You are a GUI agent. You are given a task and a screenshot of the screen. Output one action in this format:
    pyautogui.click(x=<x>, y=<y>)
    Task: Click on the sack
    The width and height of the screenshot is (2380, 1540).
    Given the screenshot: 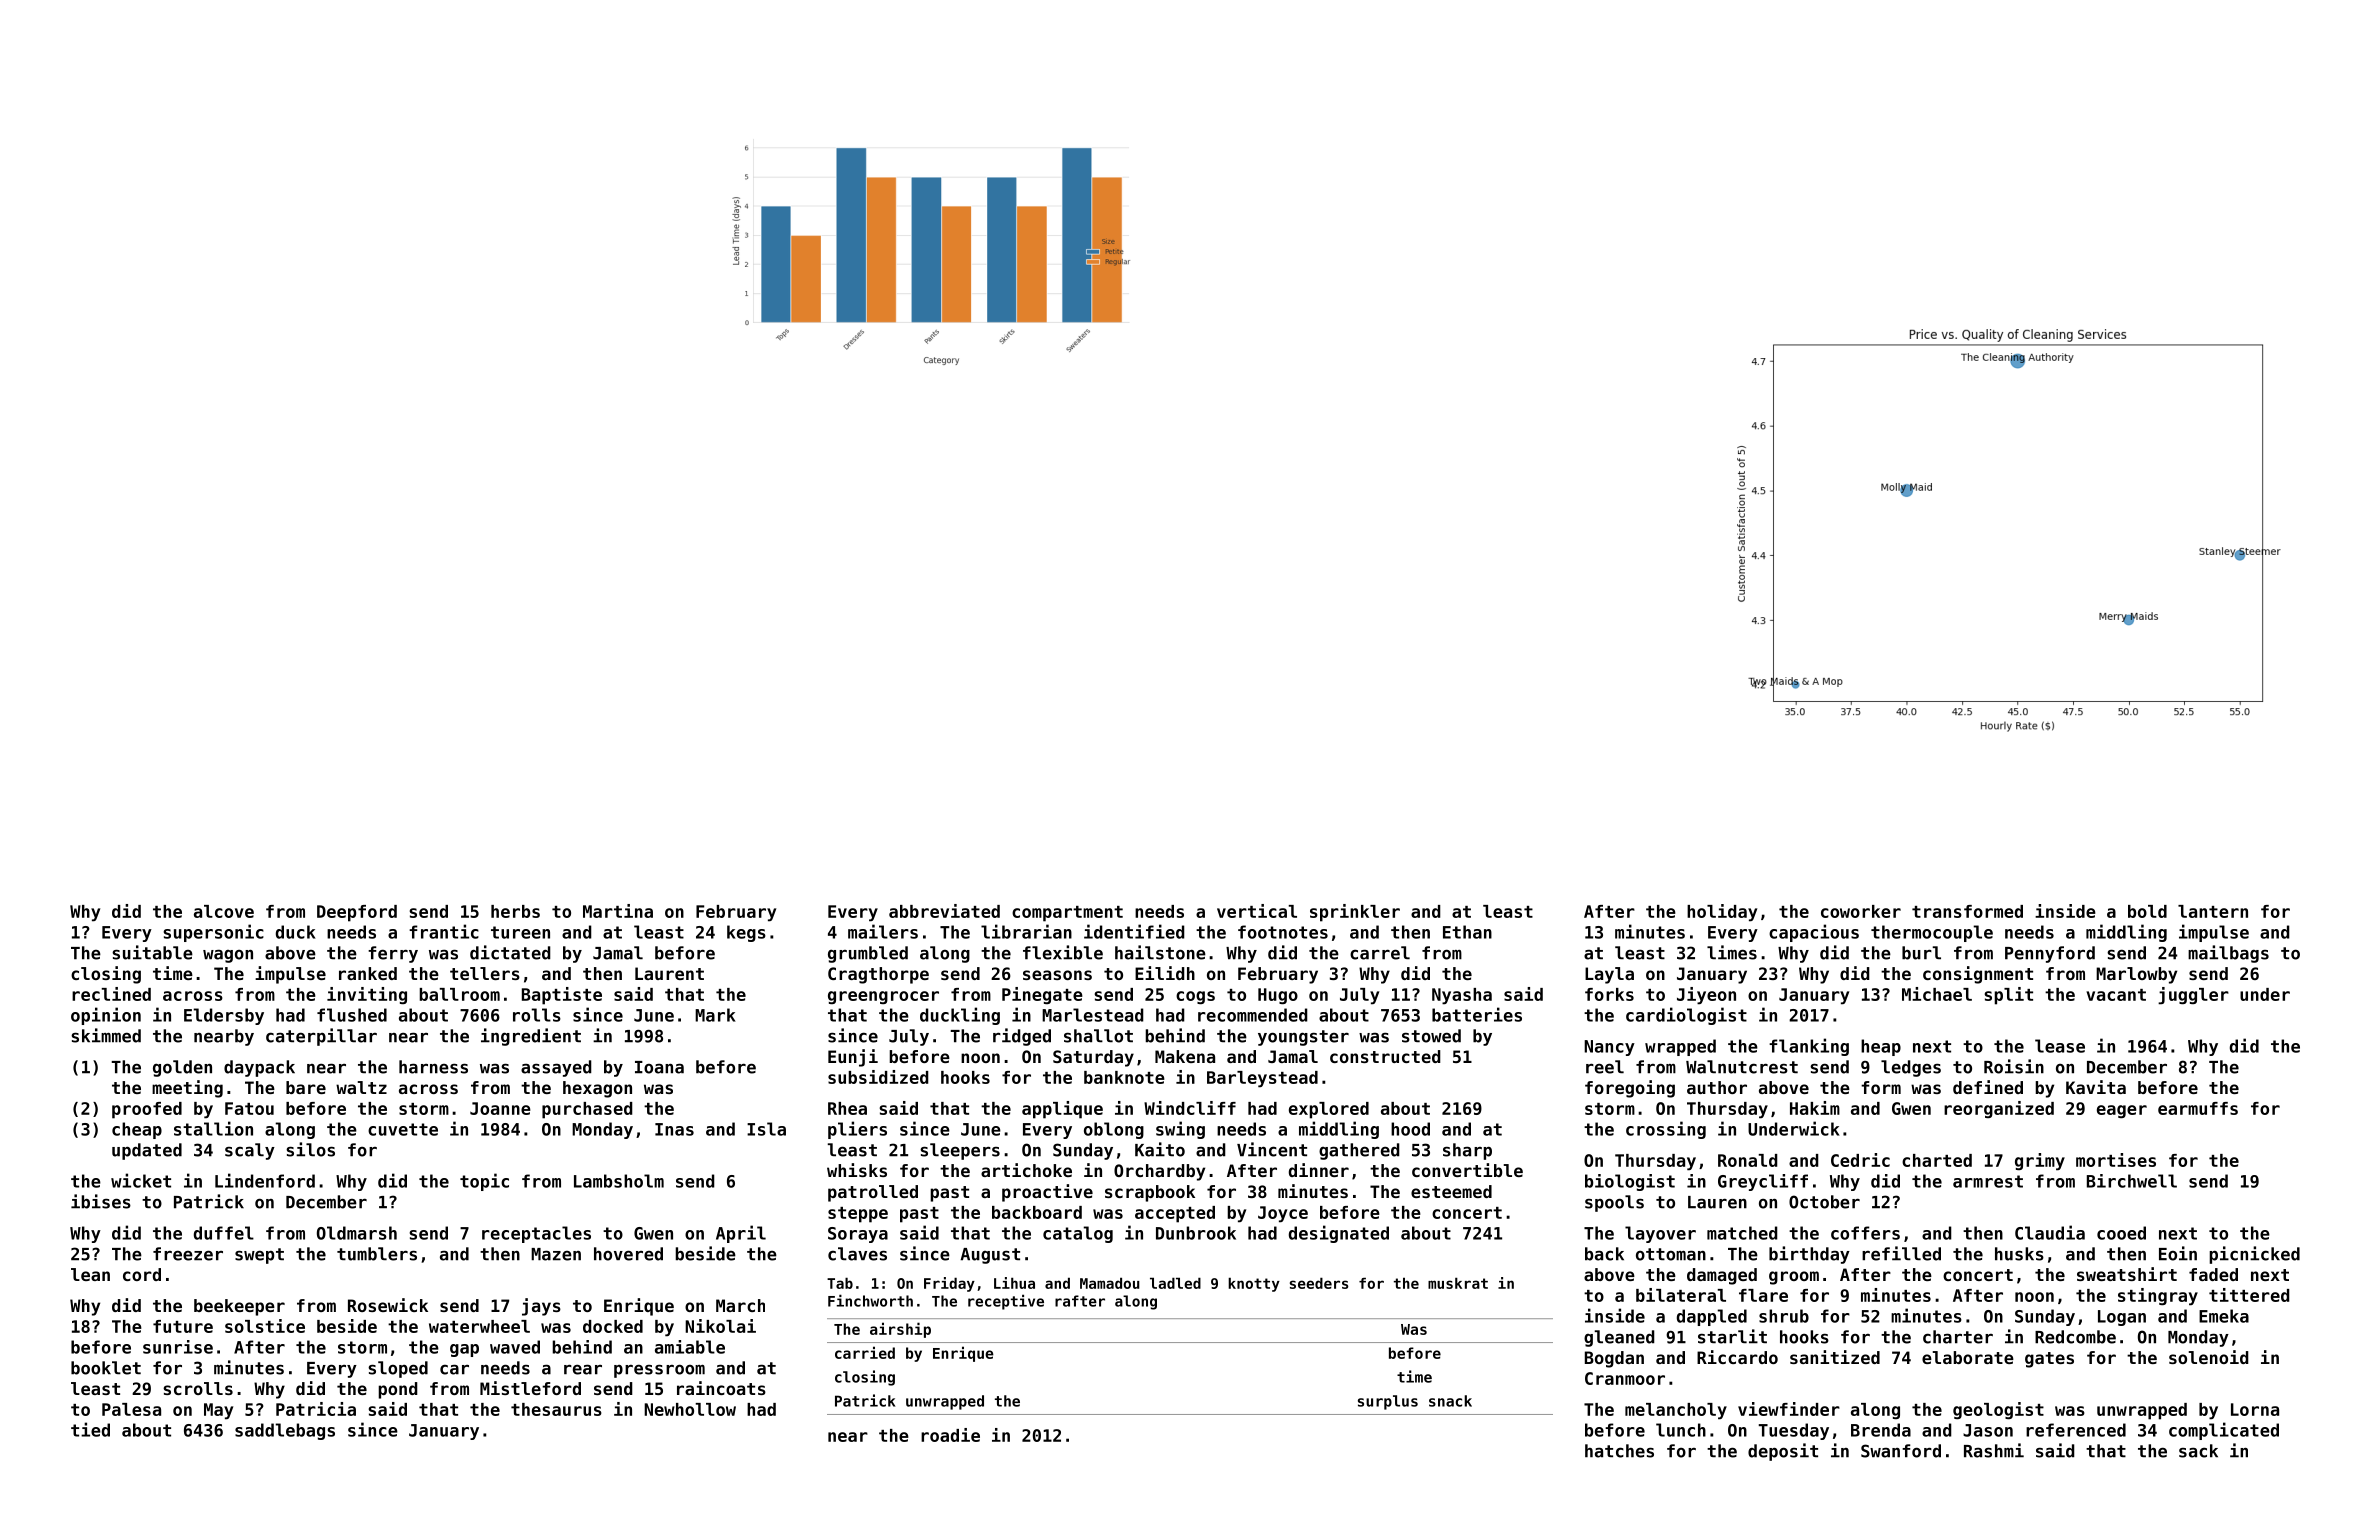 What is the action you would take?
    pyautogui.click(x=2198, y=1451)
